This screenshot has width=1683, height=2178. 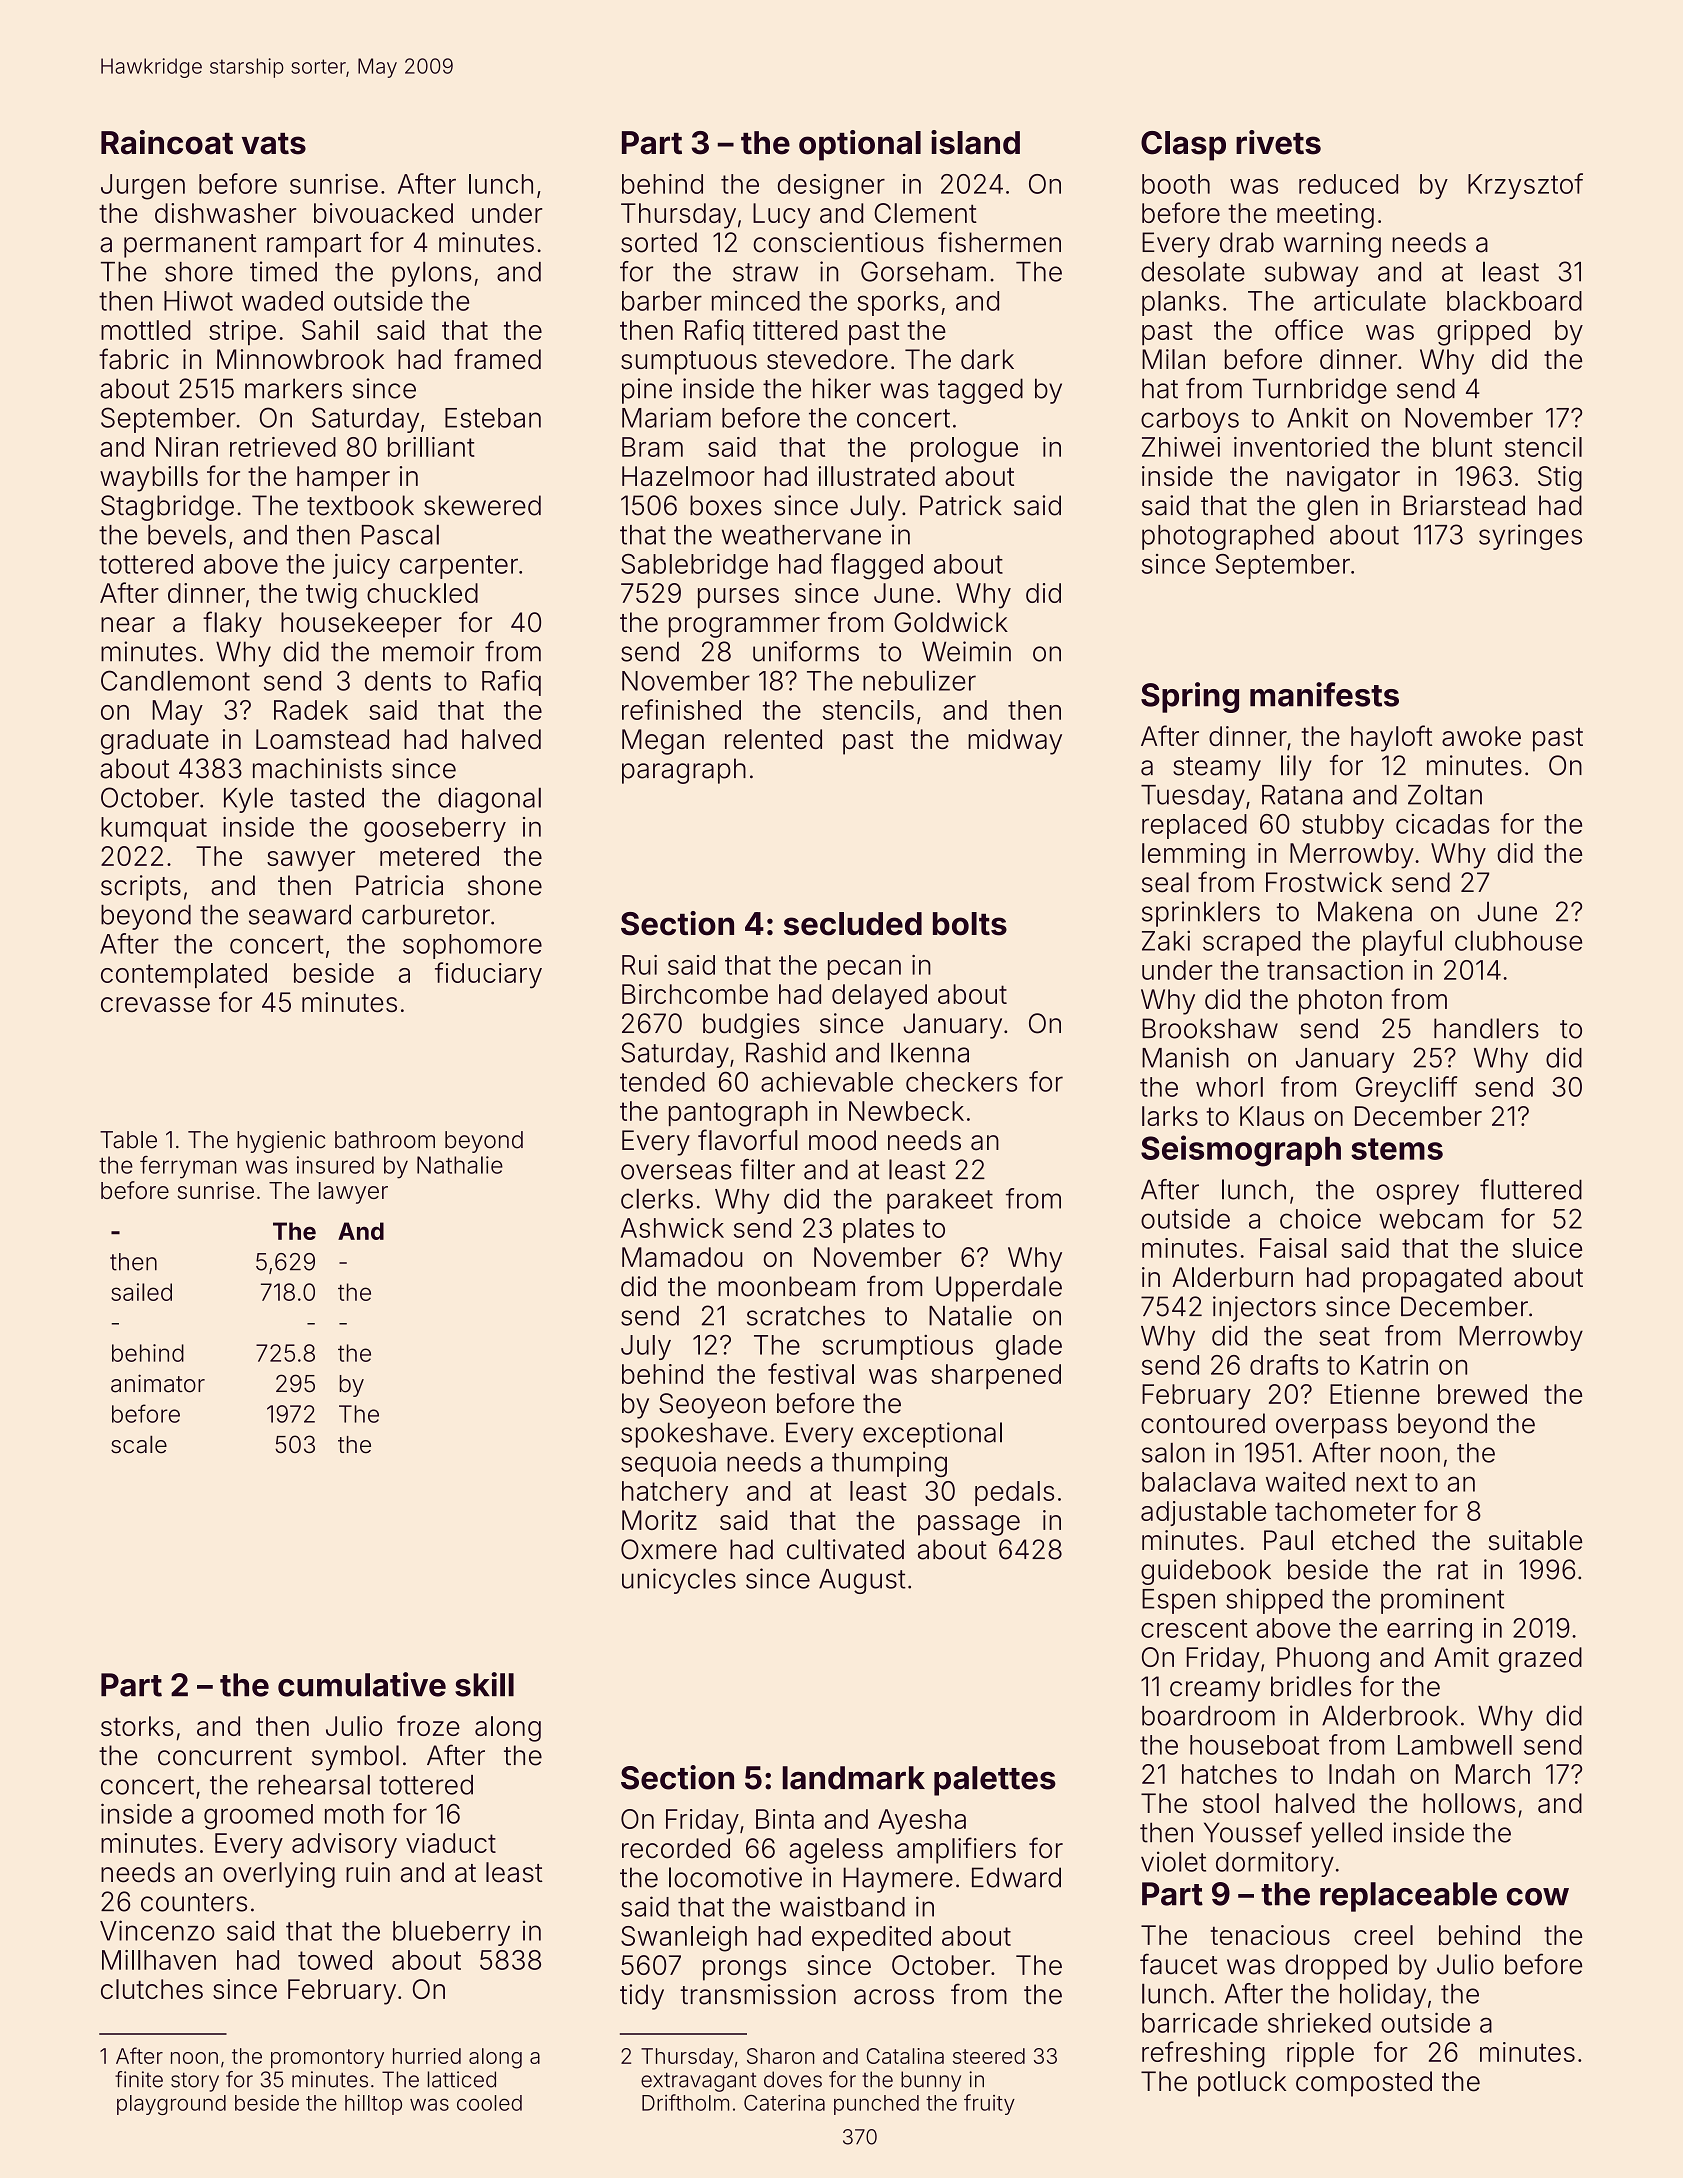 What do you see at coordinates (685, 2102) in the screenshot?
I see `Driftholm` at bounding box center [685, 2102].
